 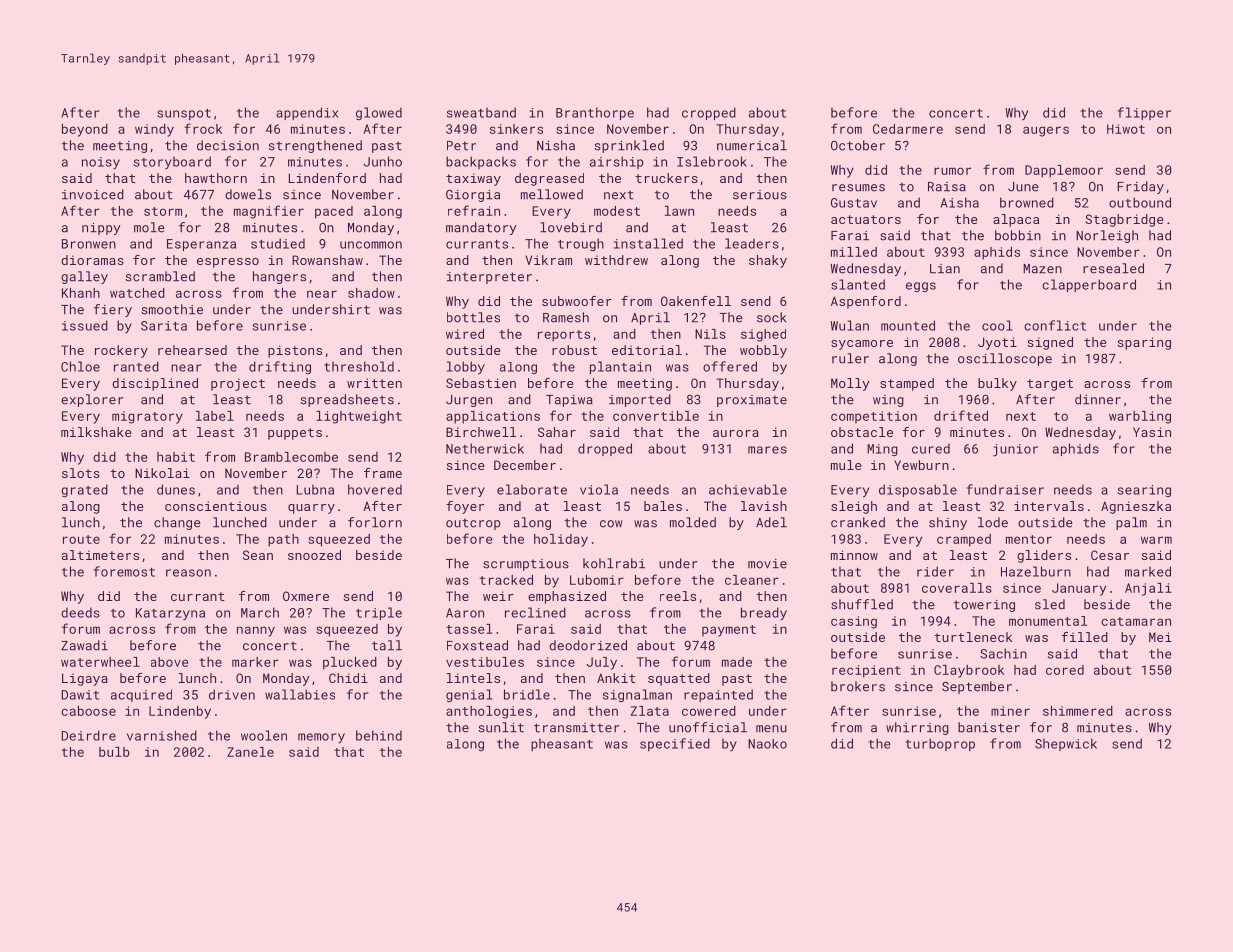 I want to click on bulb, so click(x=114, y=752).
